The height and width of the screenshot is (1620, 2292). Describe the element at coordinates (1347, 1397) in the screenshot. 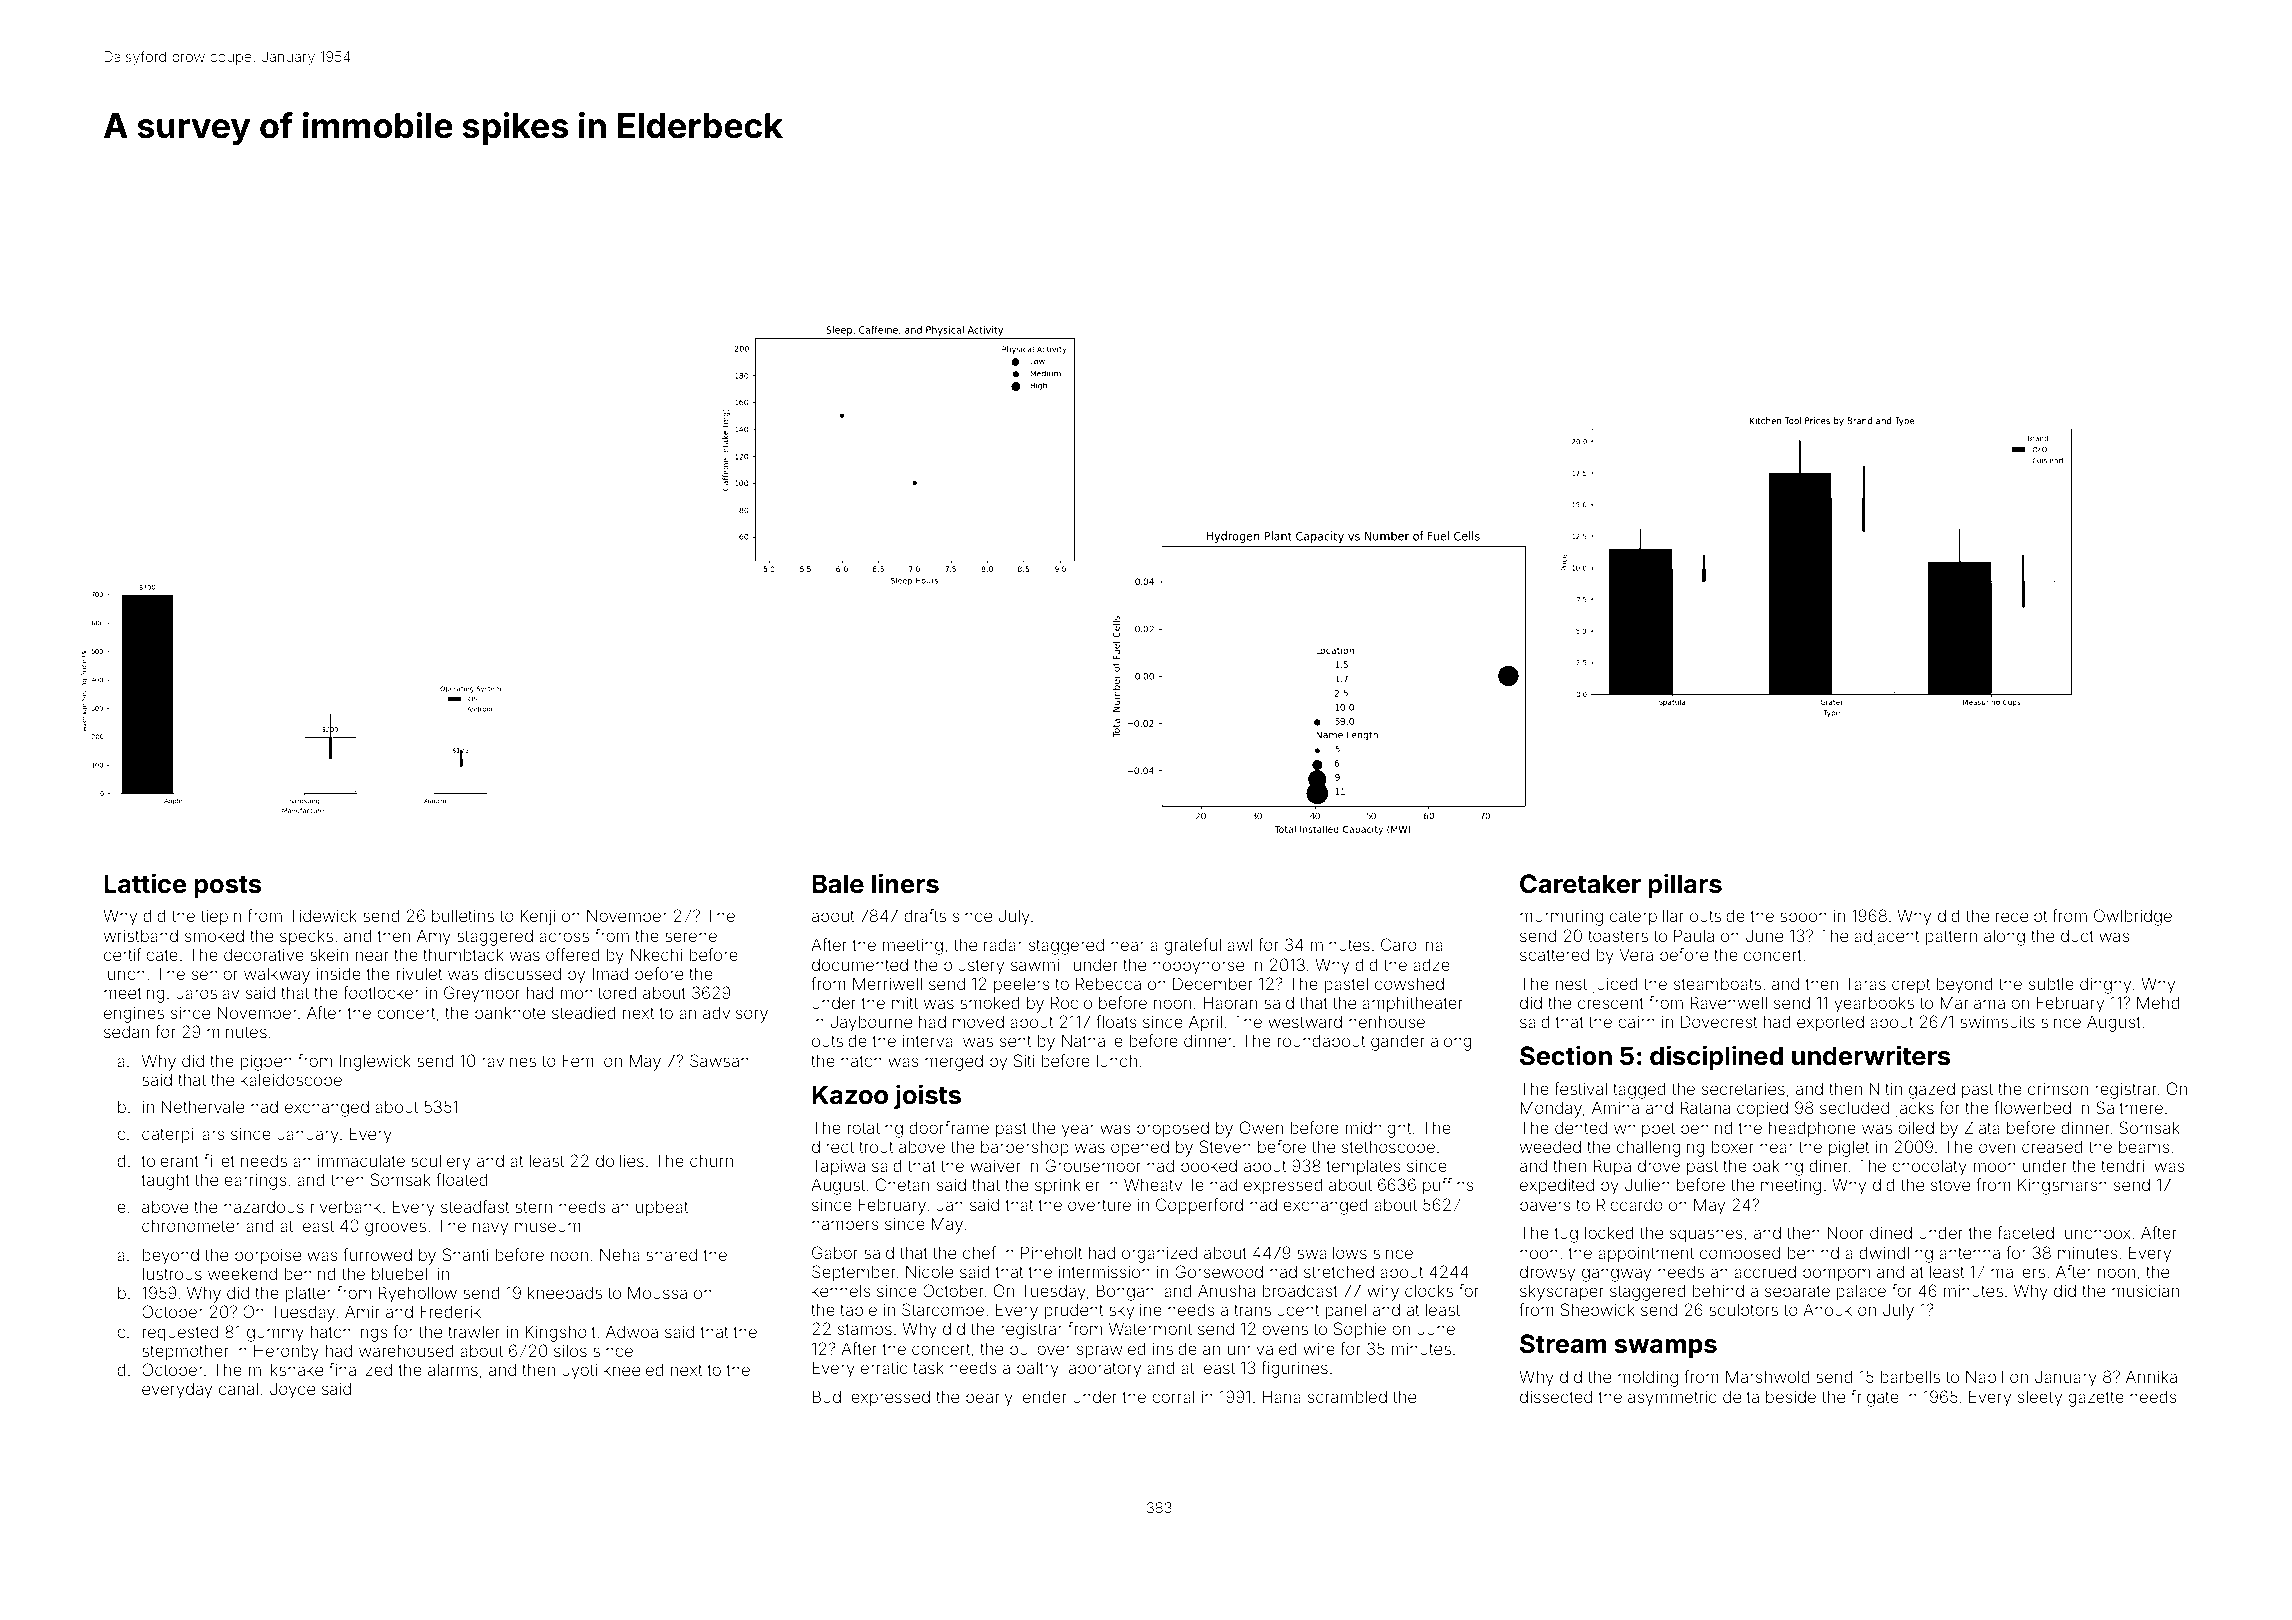

I see `scrambled` at that location.
